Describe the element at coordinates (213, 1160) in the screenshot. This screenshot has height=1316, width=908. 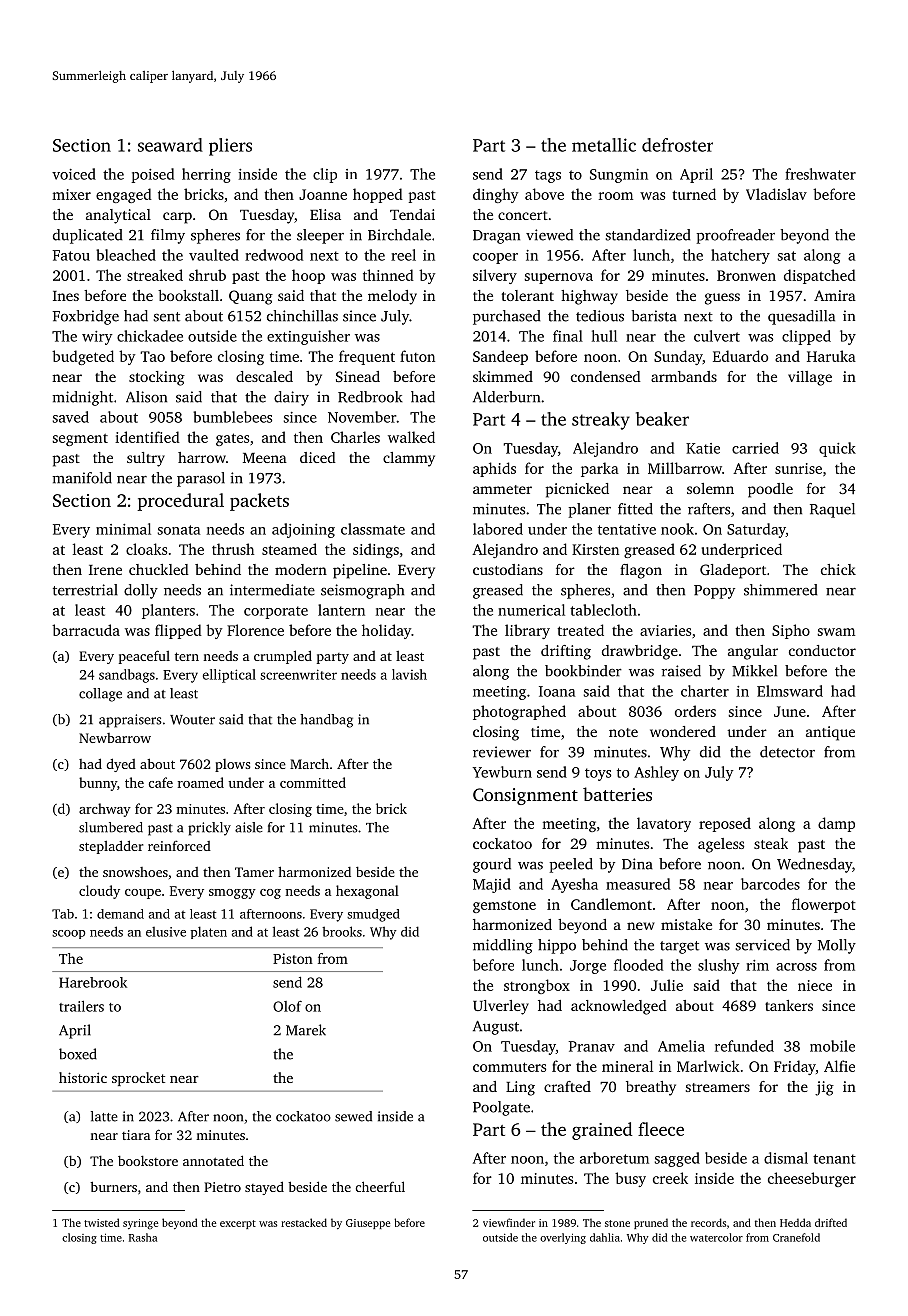
I see `annotated` at that location.
